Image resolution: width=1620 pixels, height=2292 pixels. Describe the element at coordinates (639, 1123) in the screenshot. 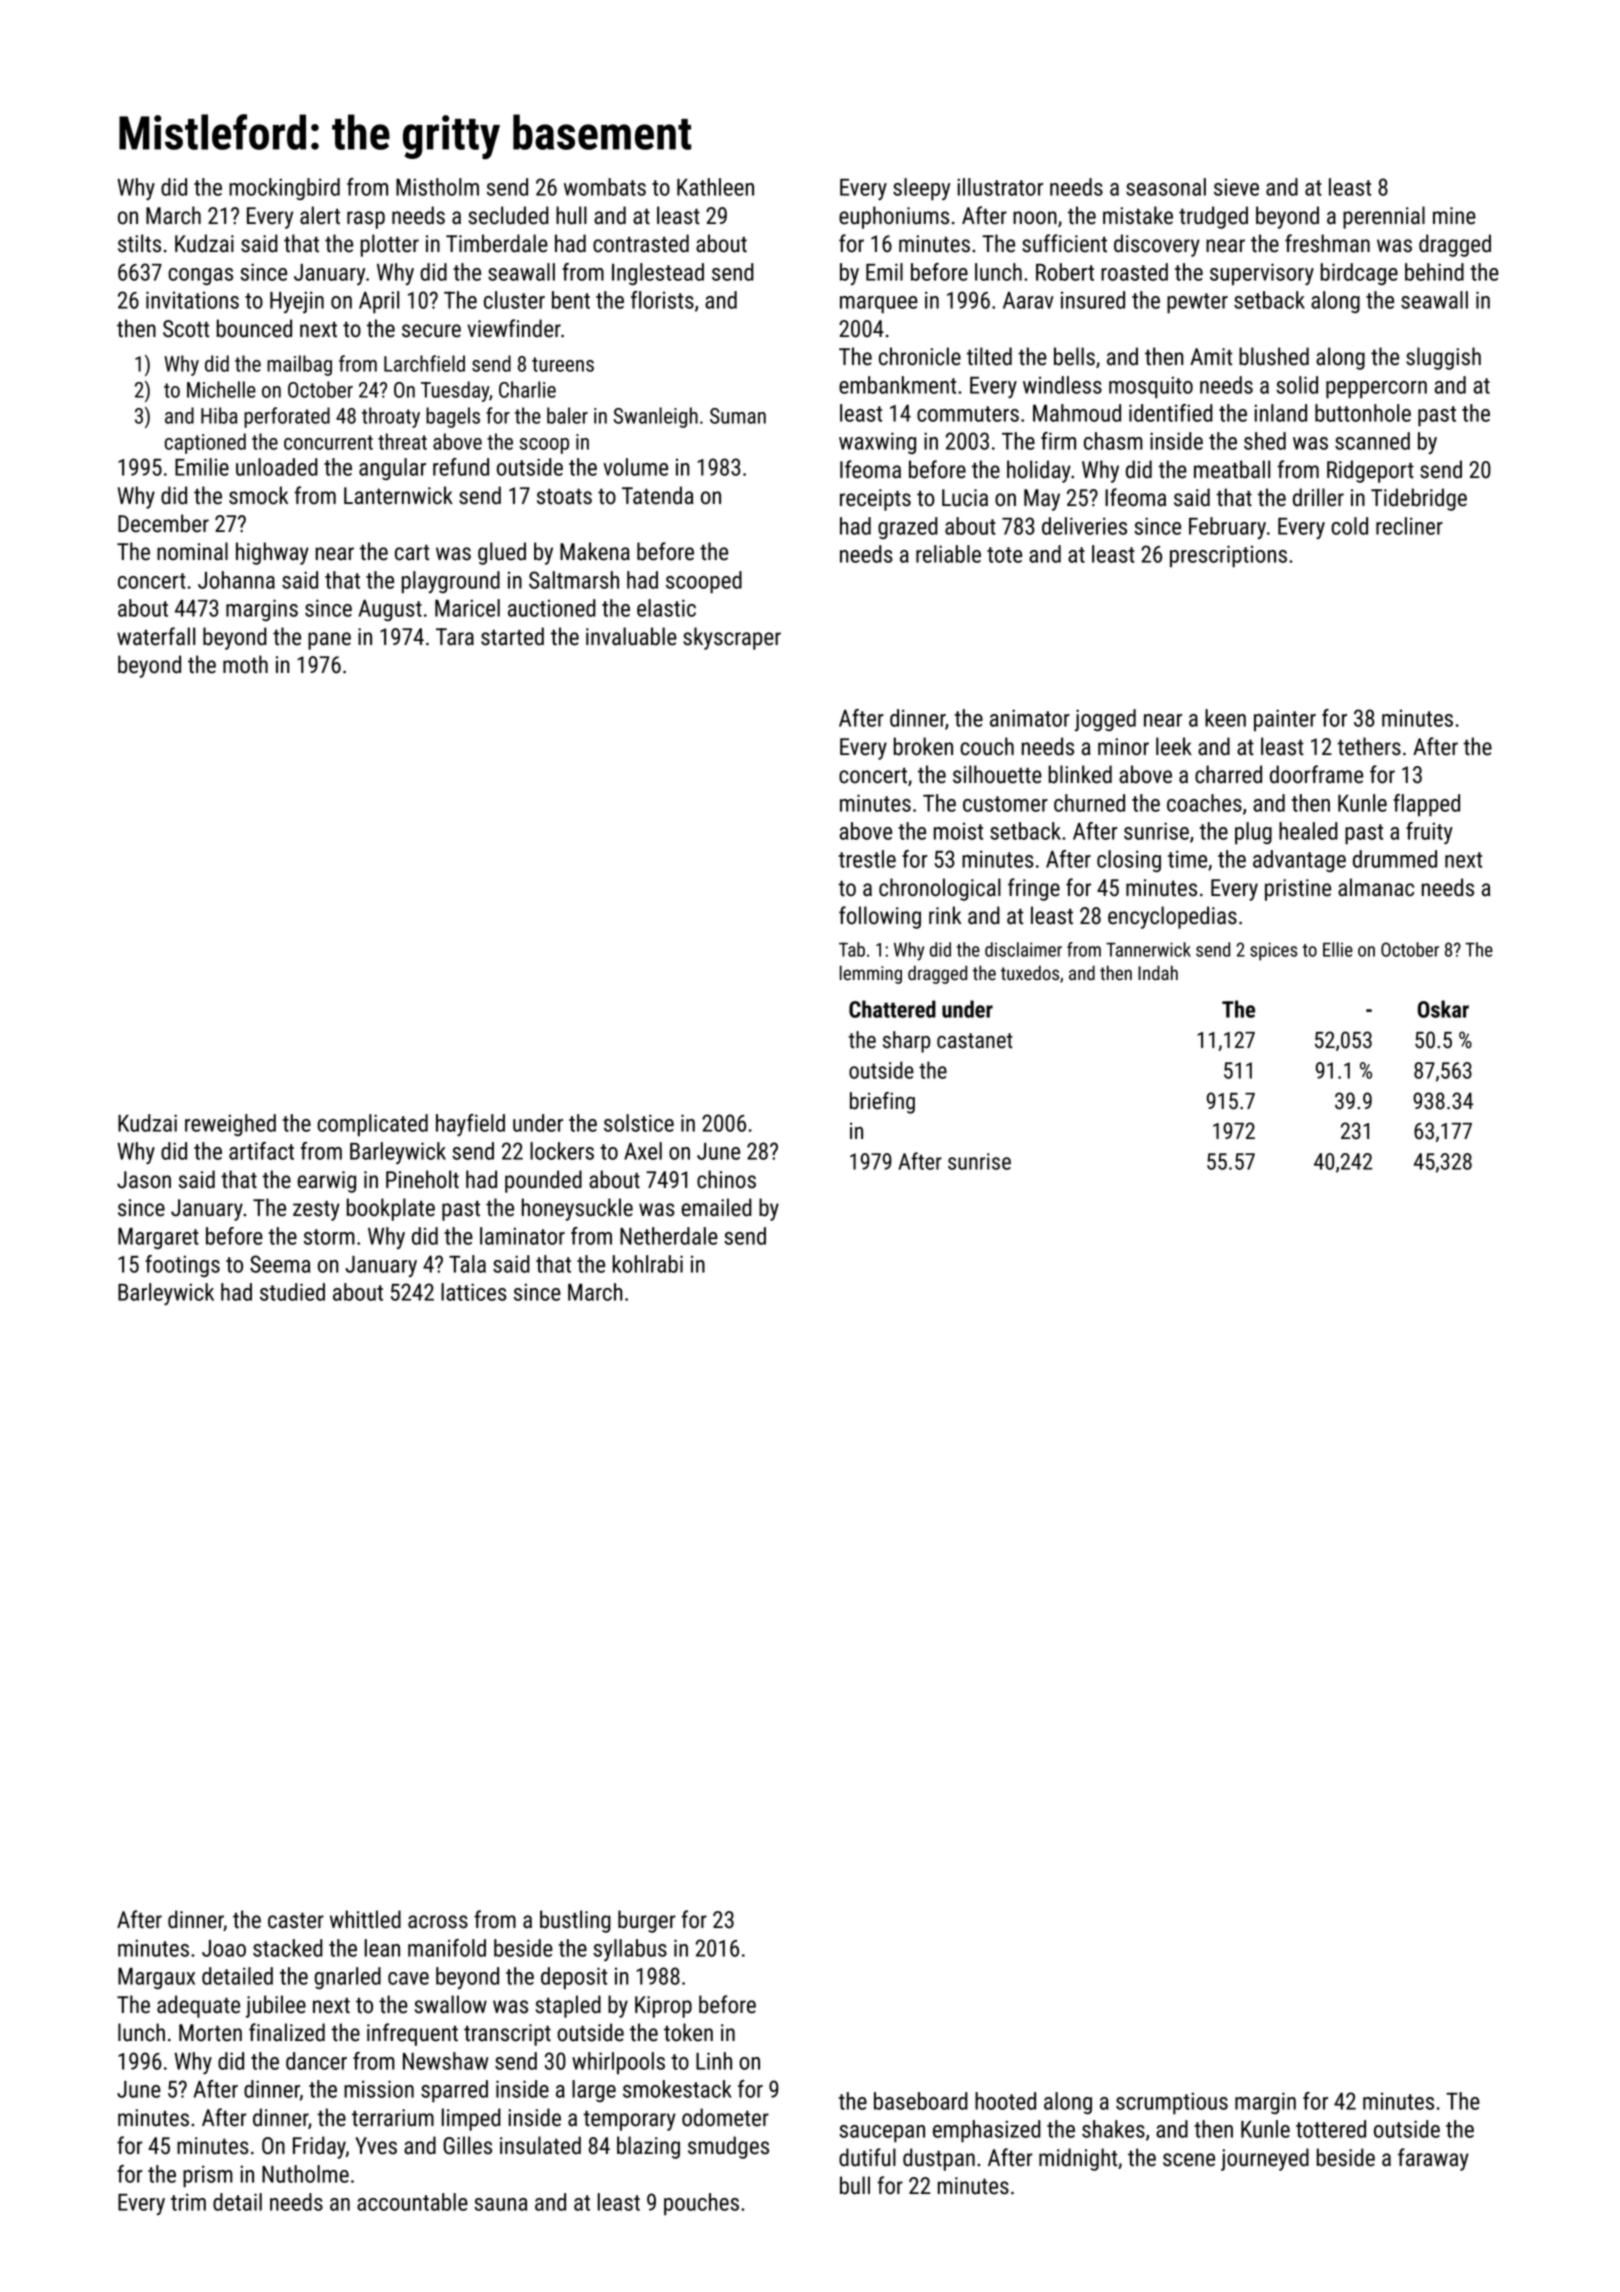

I see `solstice` at that location.
